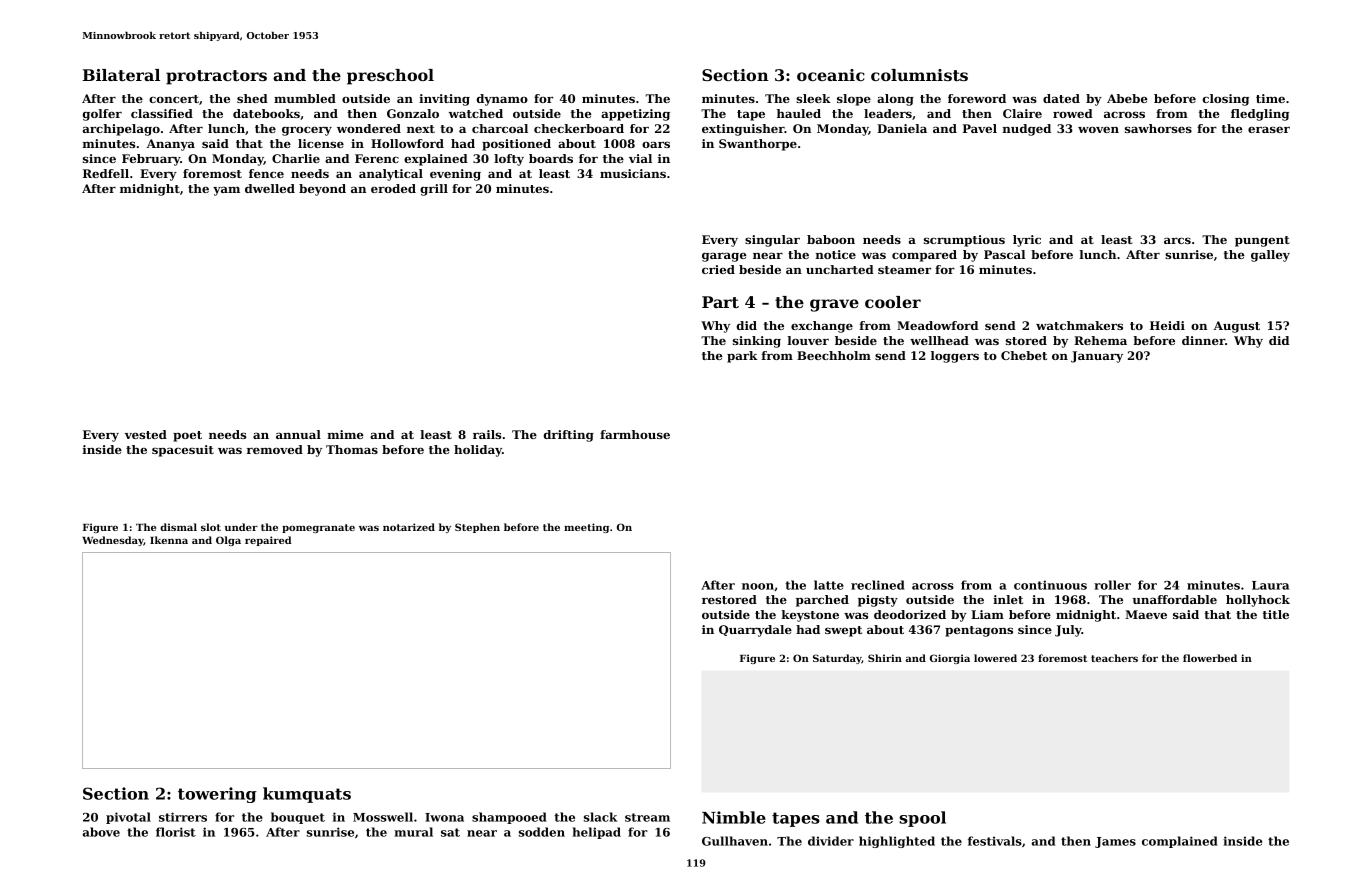 This page has width=1372, height=887. Describe the element at coordinates (1269, 129) in the page. I see `eraser` at that location.
